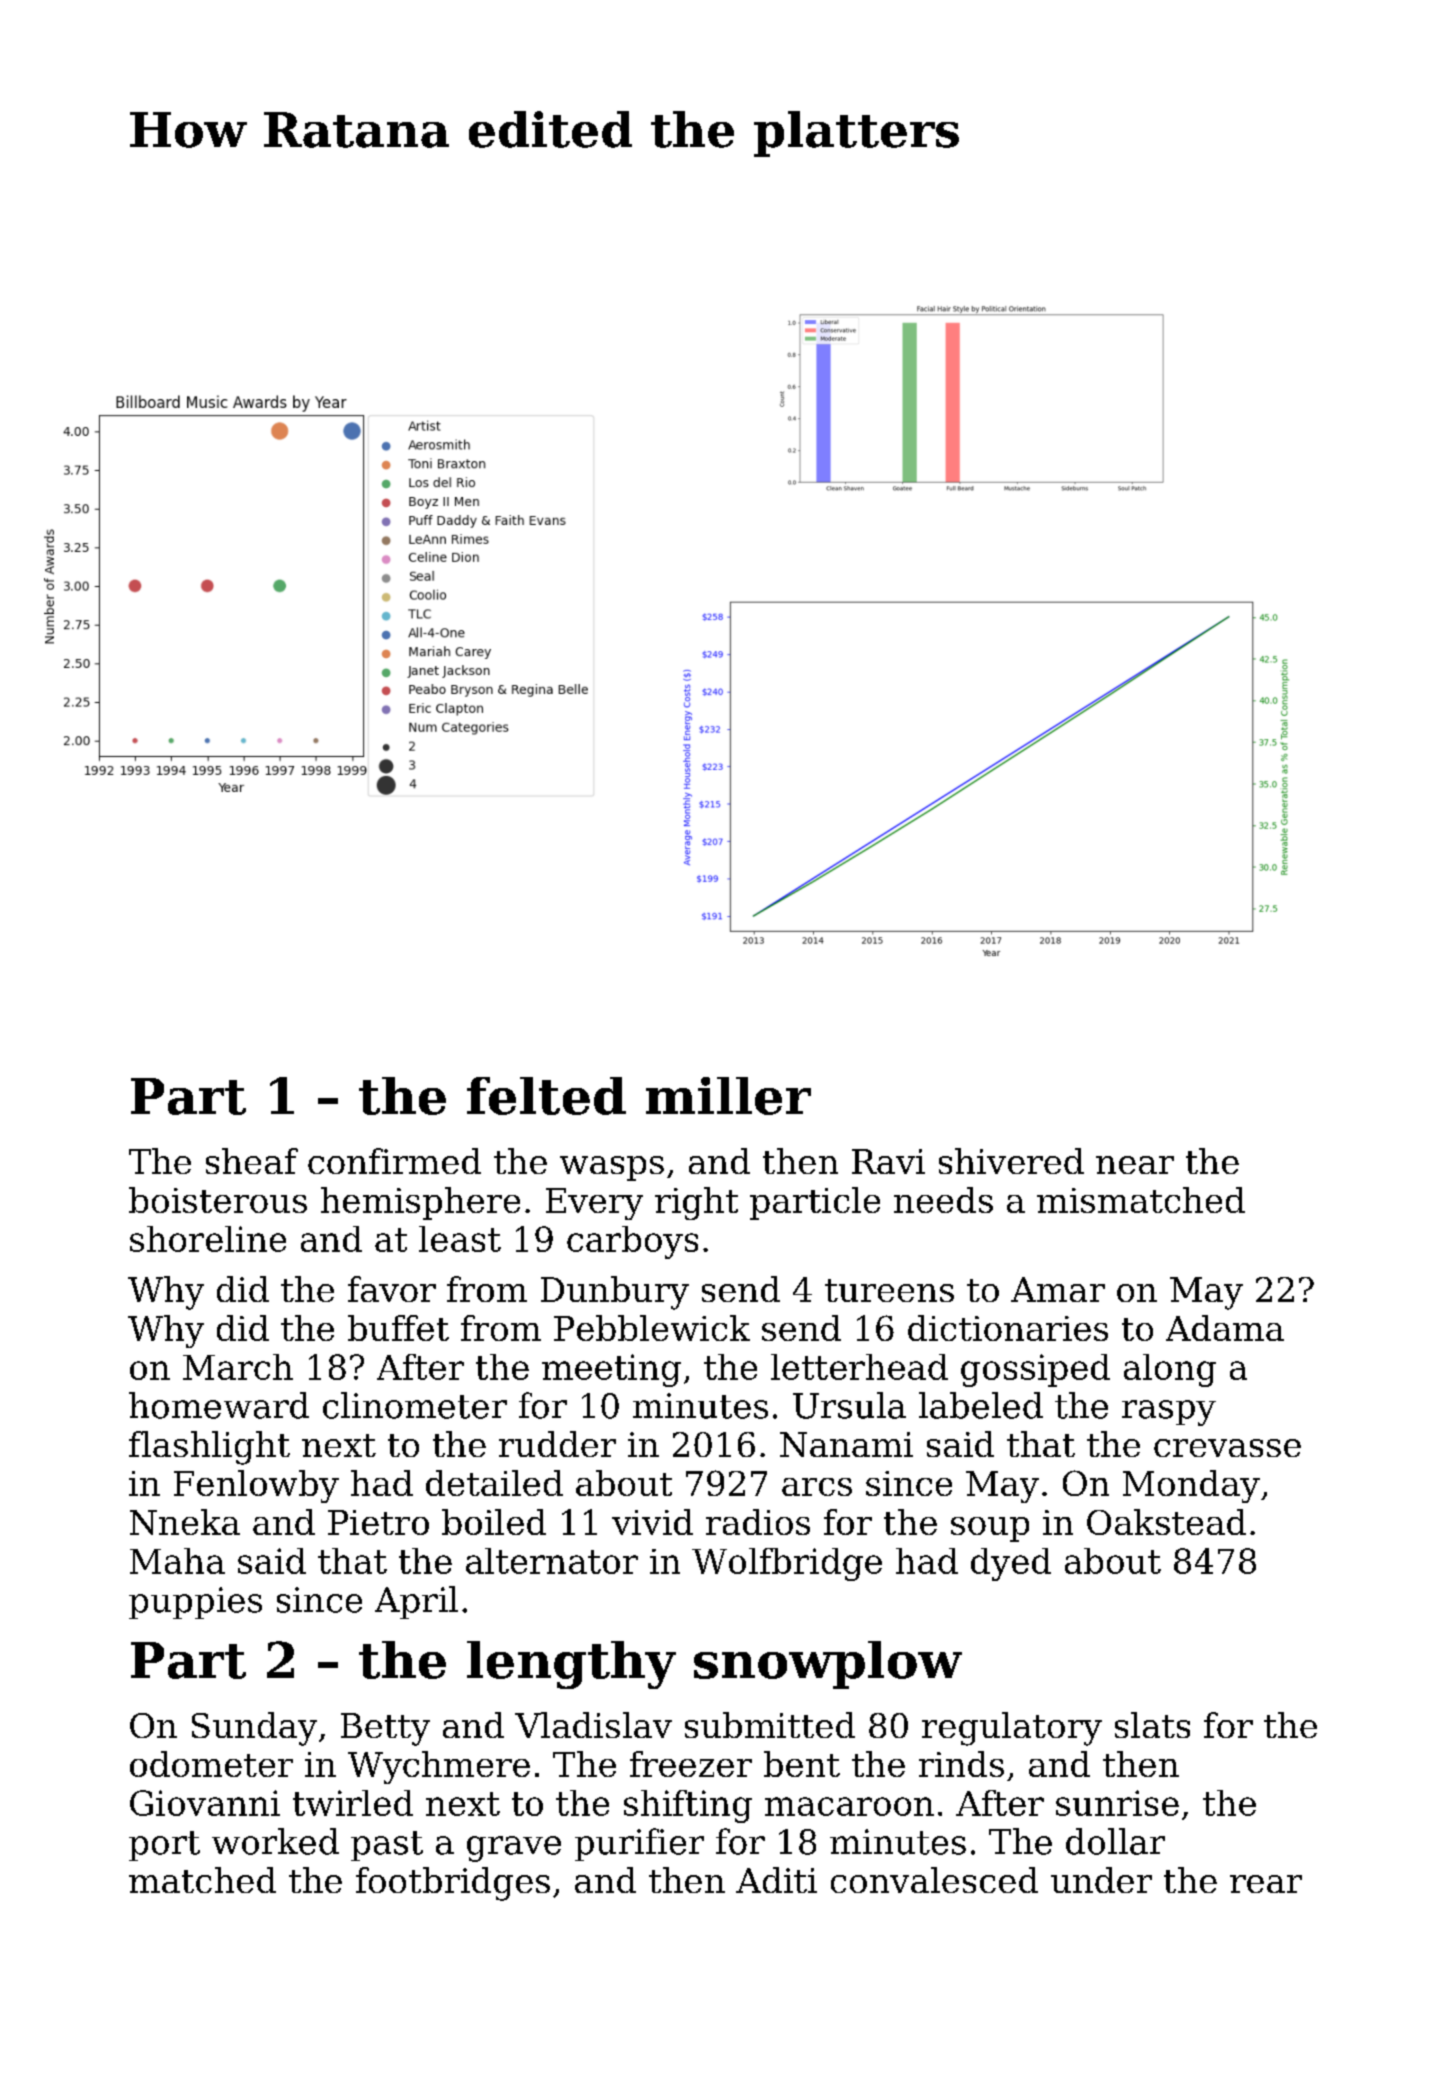 The height and width of the page is (2100, 1450). I want to click on right, so click(696, 1203).
